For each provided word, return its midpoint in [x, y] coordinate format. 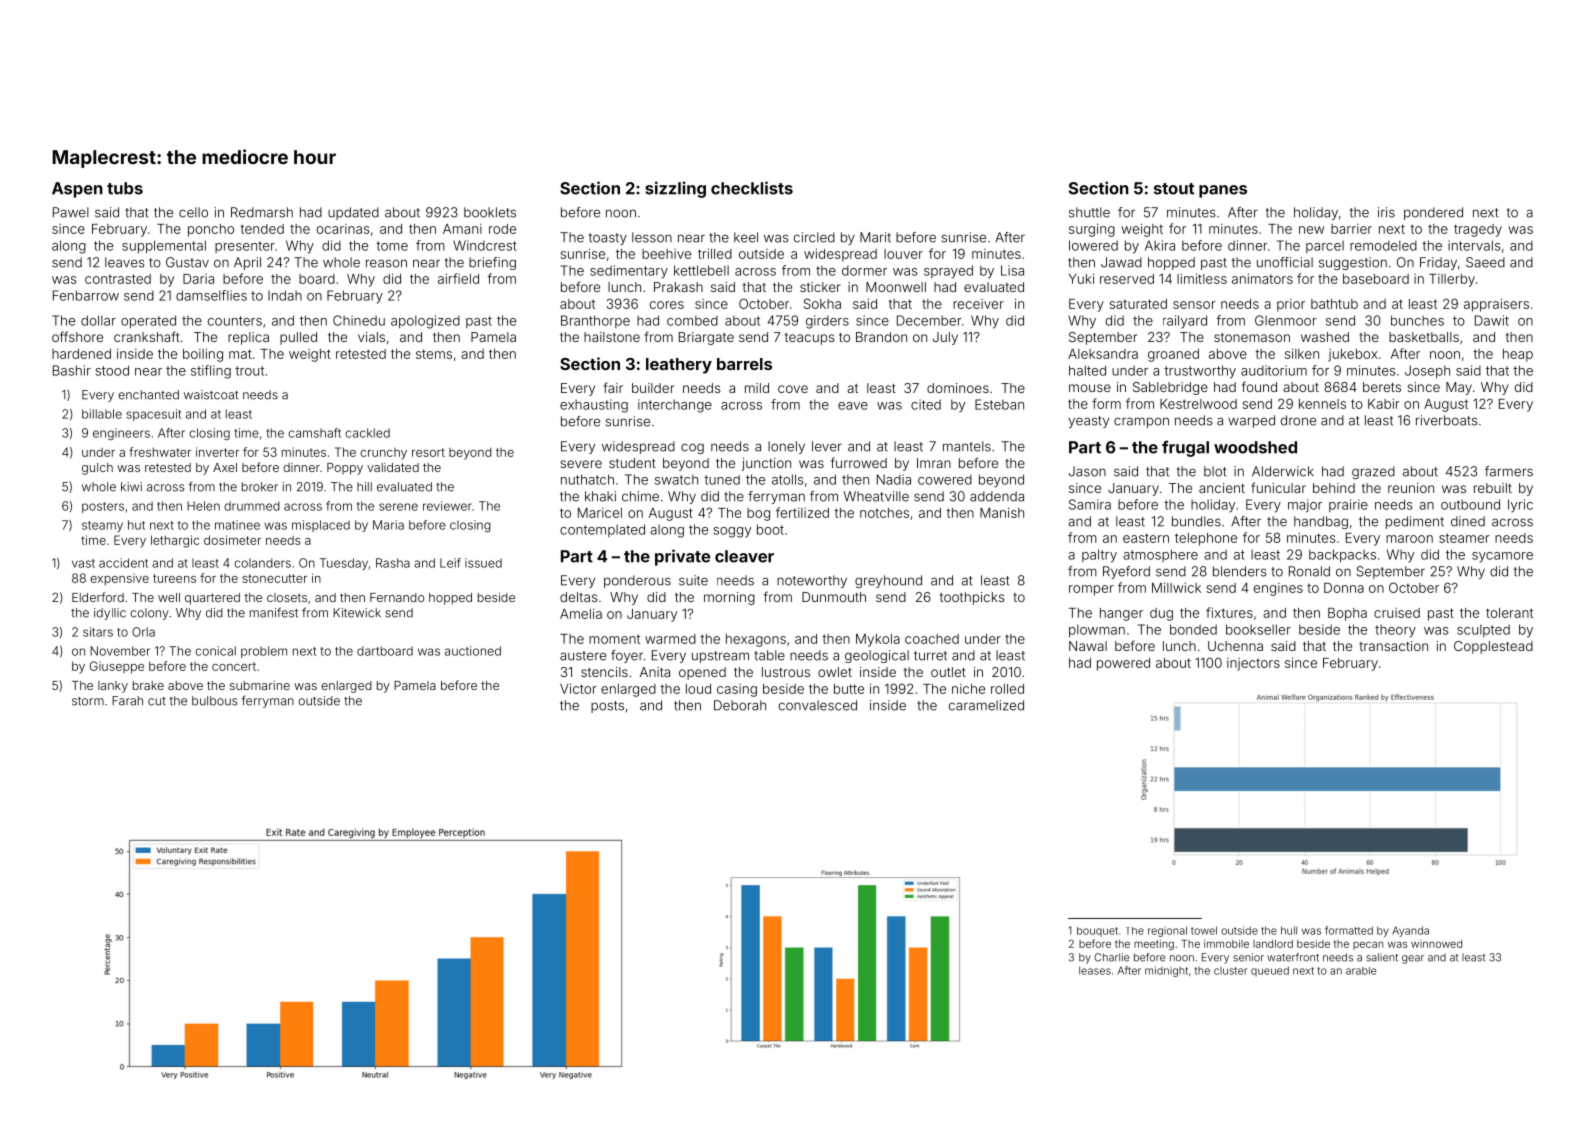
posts [607, 707]
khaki [600, 496]
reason [386, 263]
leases [1095, 970]
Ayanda [1410, 931]
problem [264, 652]
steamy [102, 526]
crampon [1141, 422]
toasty [608, 239]
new [1311, 230]
